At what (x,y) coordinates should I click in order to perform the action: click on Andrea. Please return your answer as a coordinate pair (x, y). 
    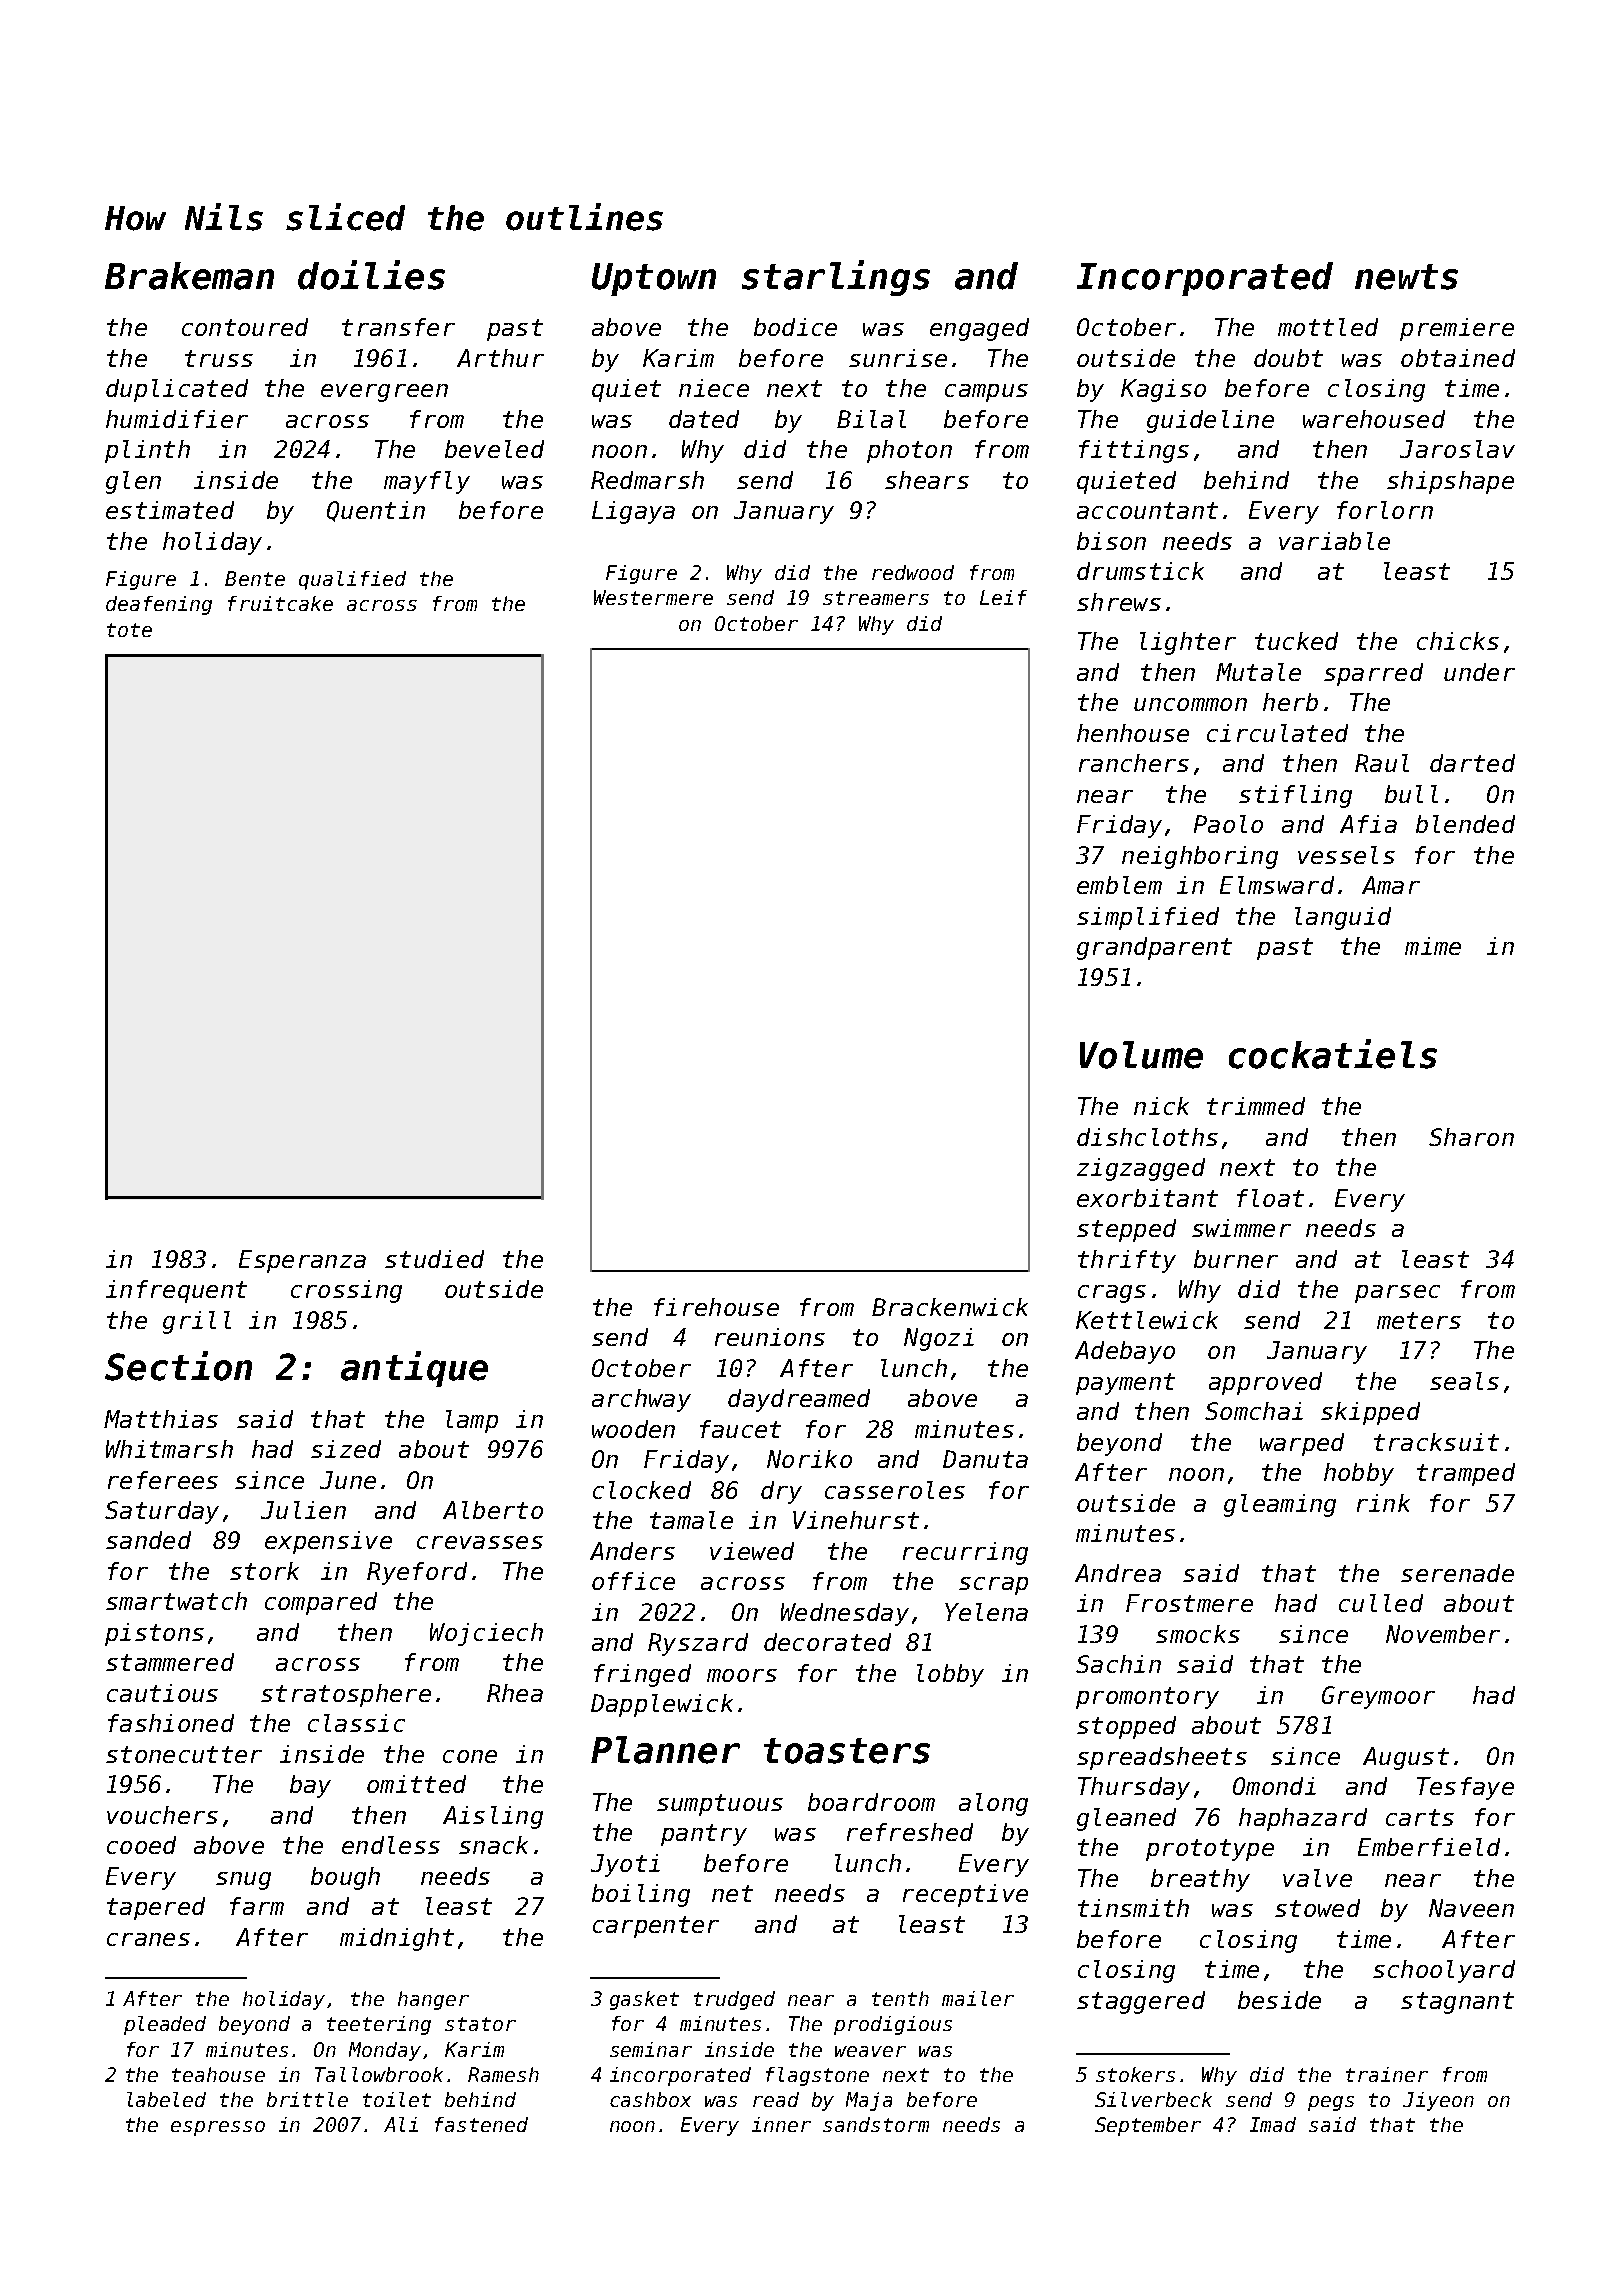
    Looking at the image, I should click on (1118, 1573).
